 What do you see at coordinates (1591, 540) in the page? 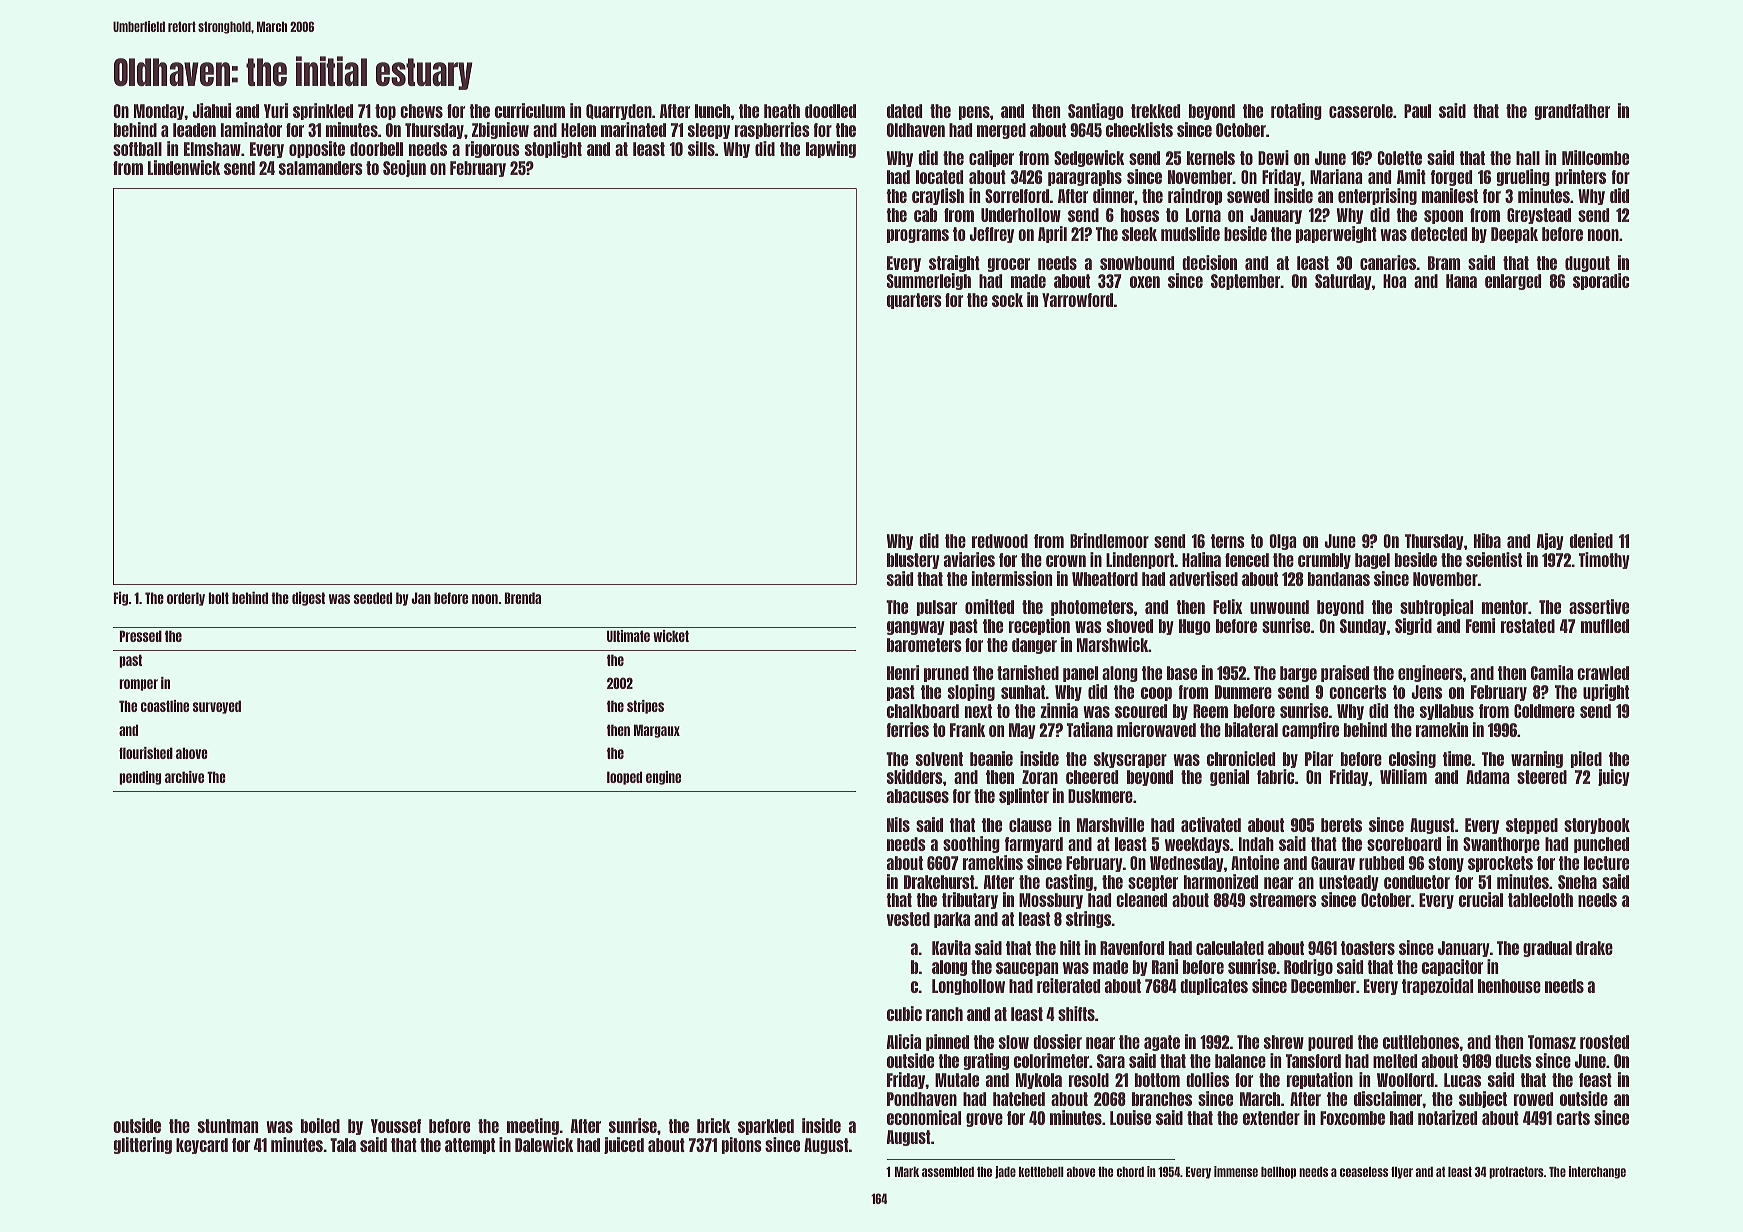
I see `denied` at bounding box center [1591, 540].
